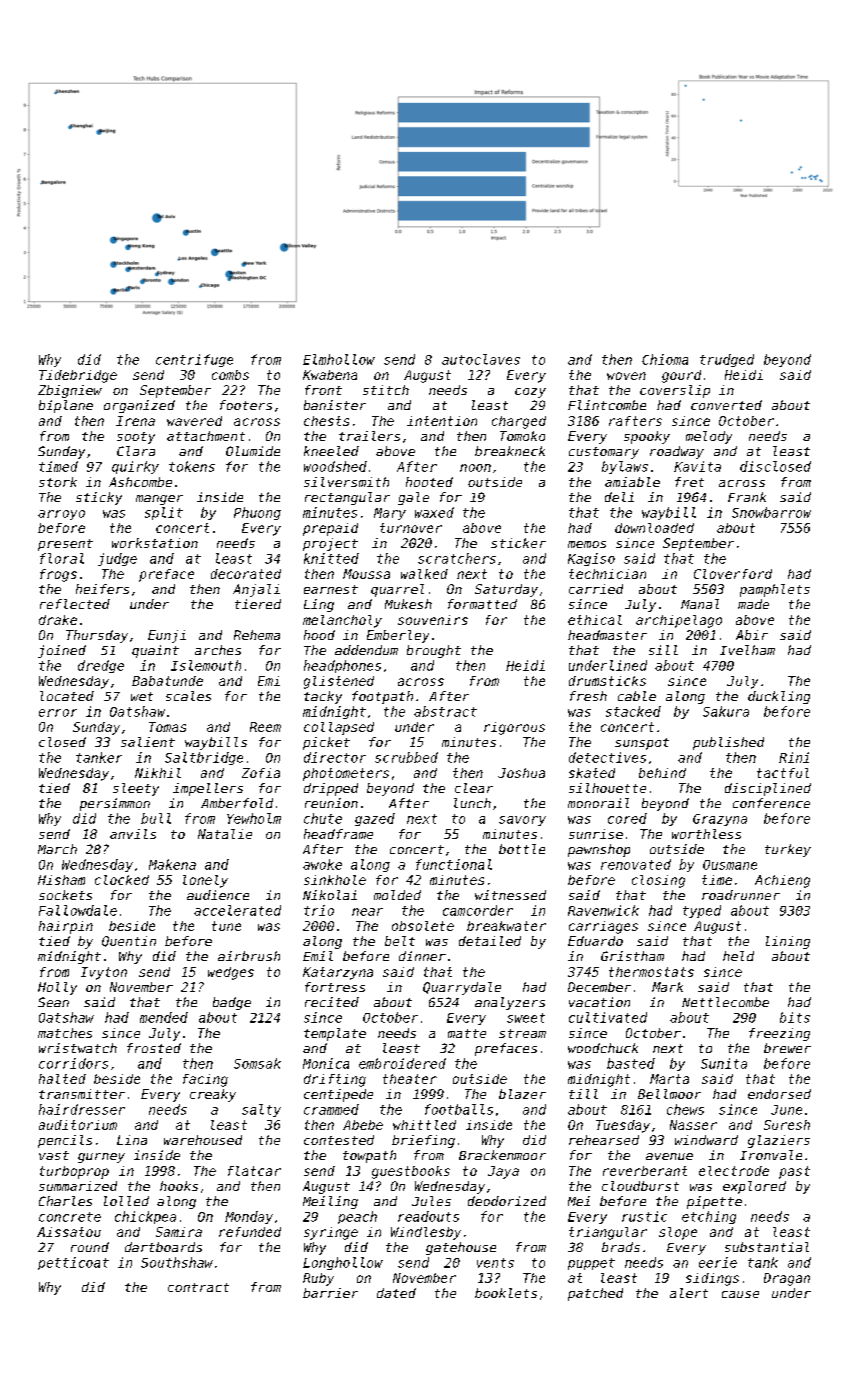 The height and width of the screenshot is (1400, 849). What do you see at coordinates (198, 1287) in the screenshot?
I see `contract` at bounding box center [198, 1287].
